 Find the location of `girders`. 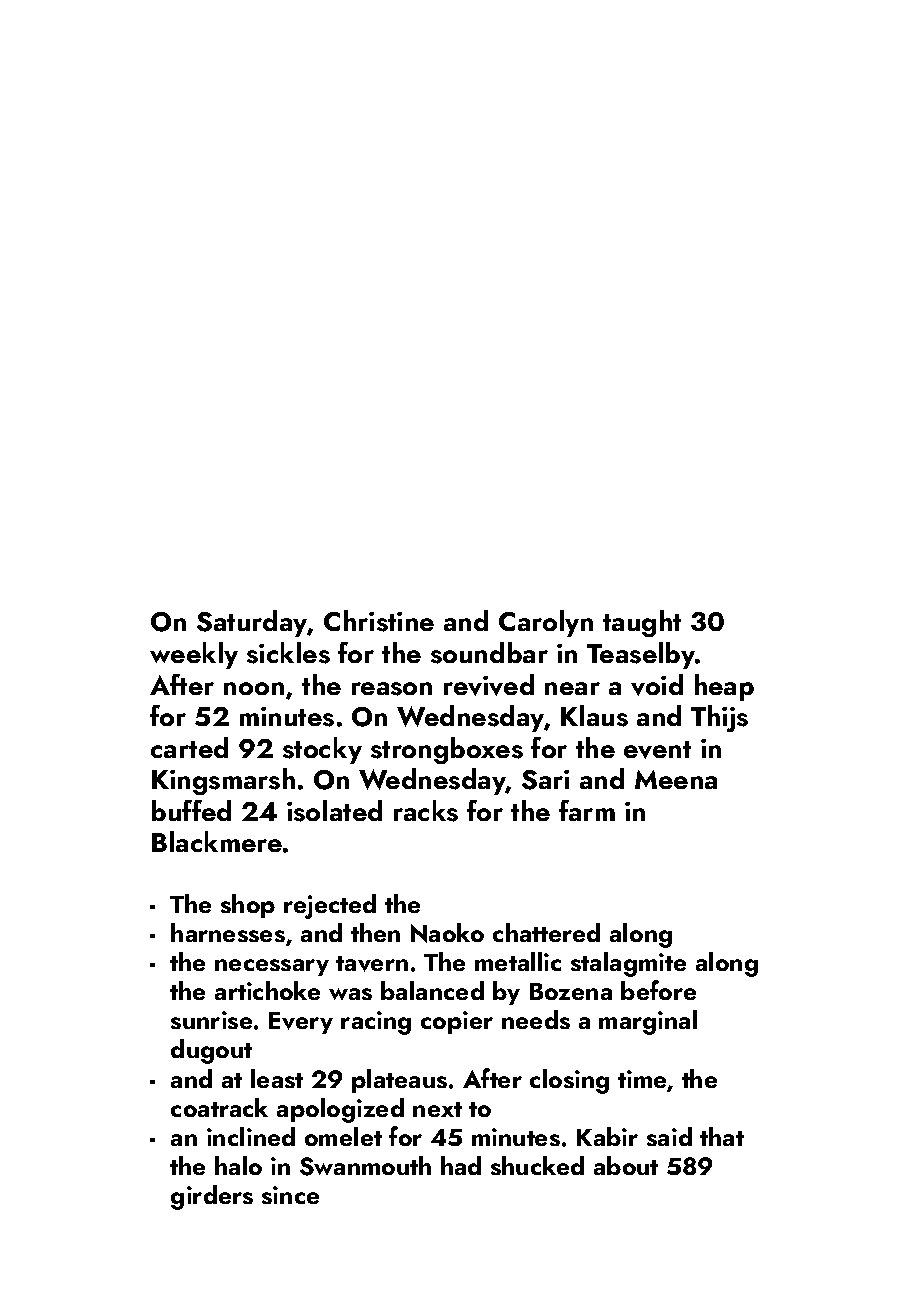

girders is located at coordinates (212, 1197).
